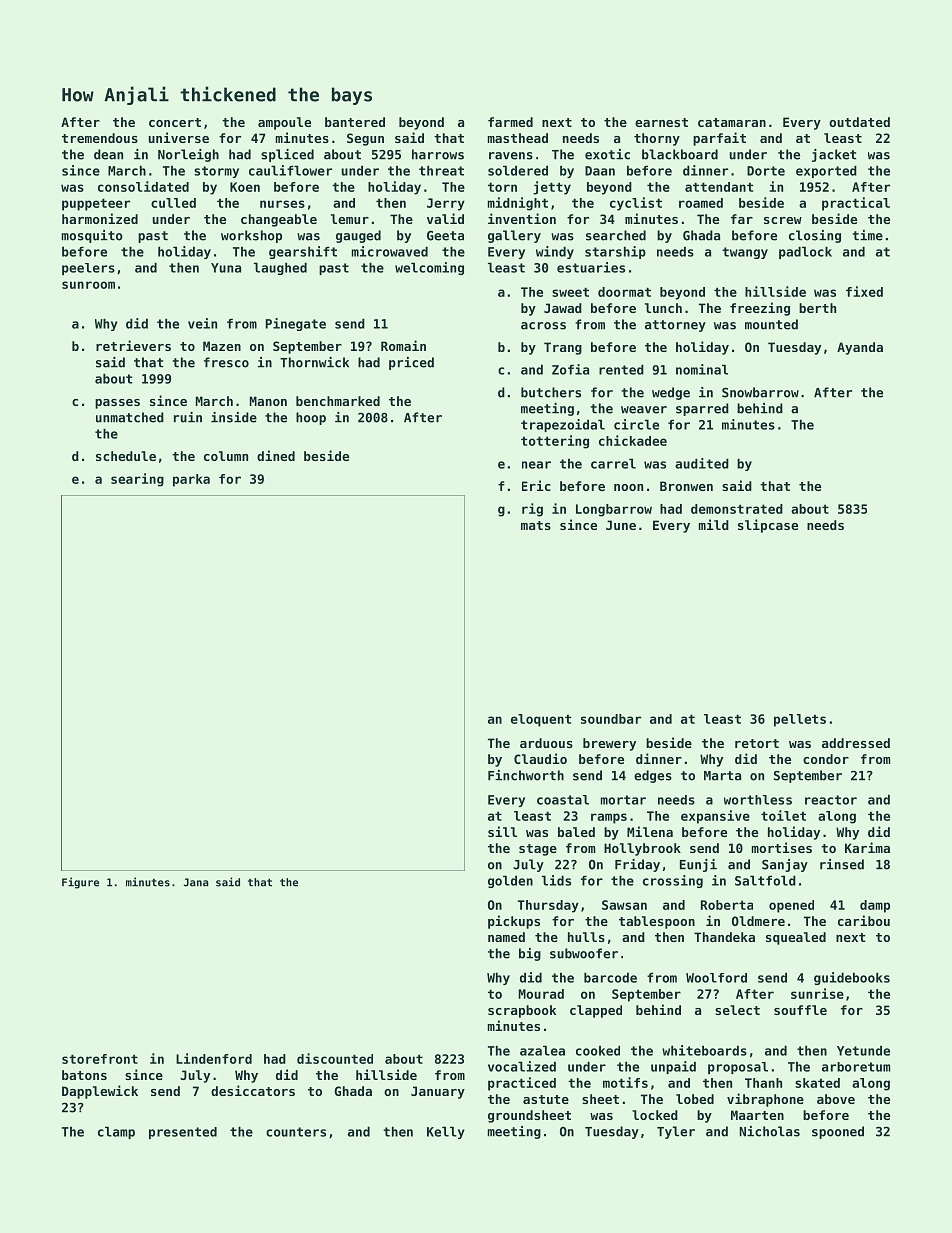 Image resolution: width=952 pixels, height=1233 pixels. Describe the element at coordinates (100, 138) in the page. I see `tremendous` at that location.
